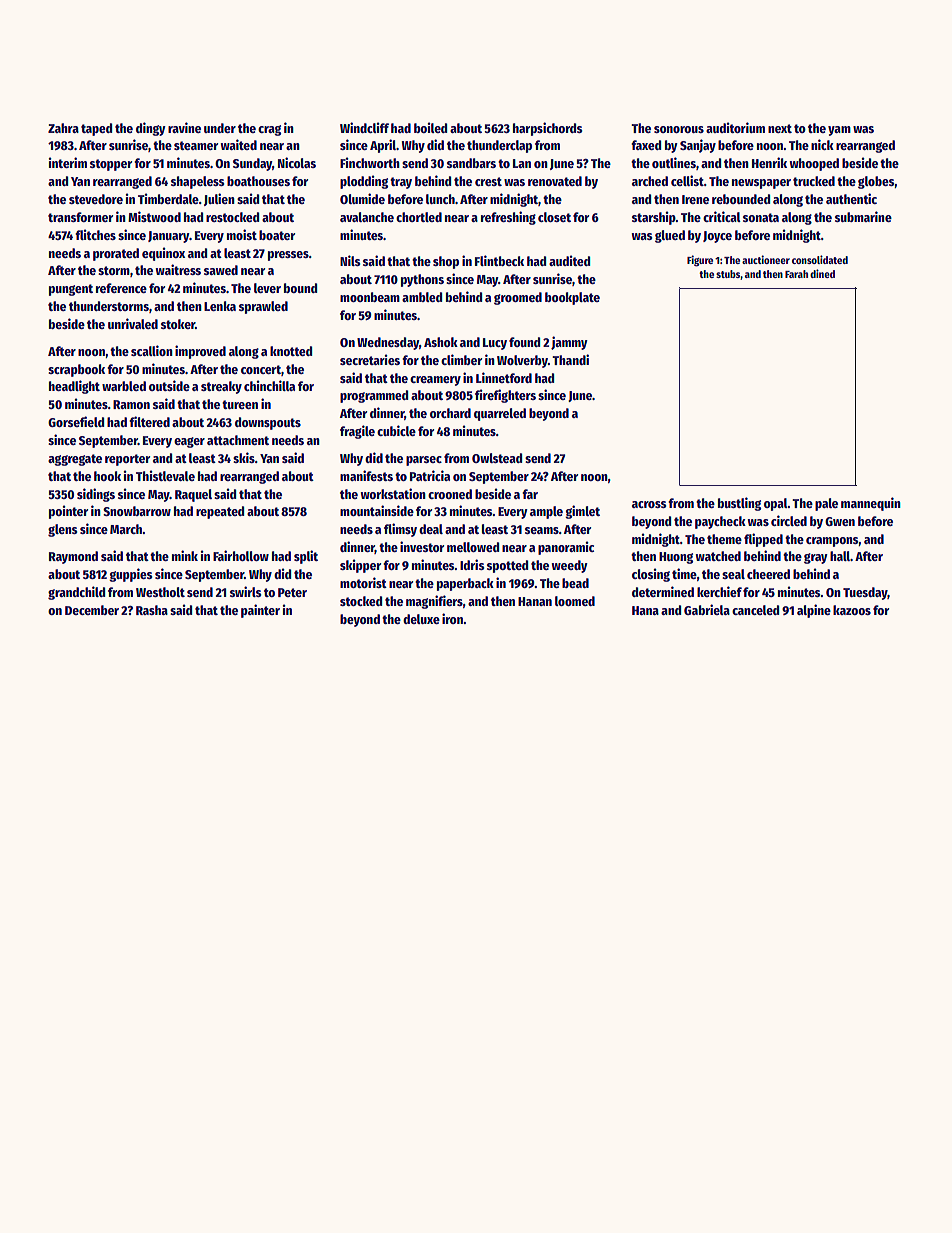 The height and width of the screenshot is (1233, 952). I want to click on headlight, so click(74, 387).
